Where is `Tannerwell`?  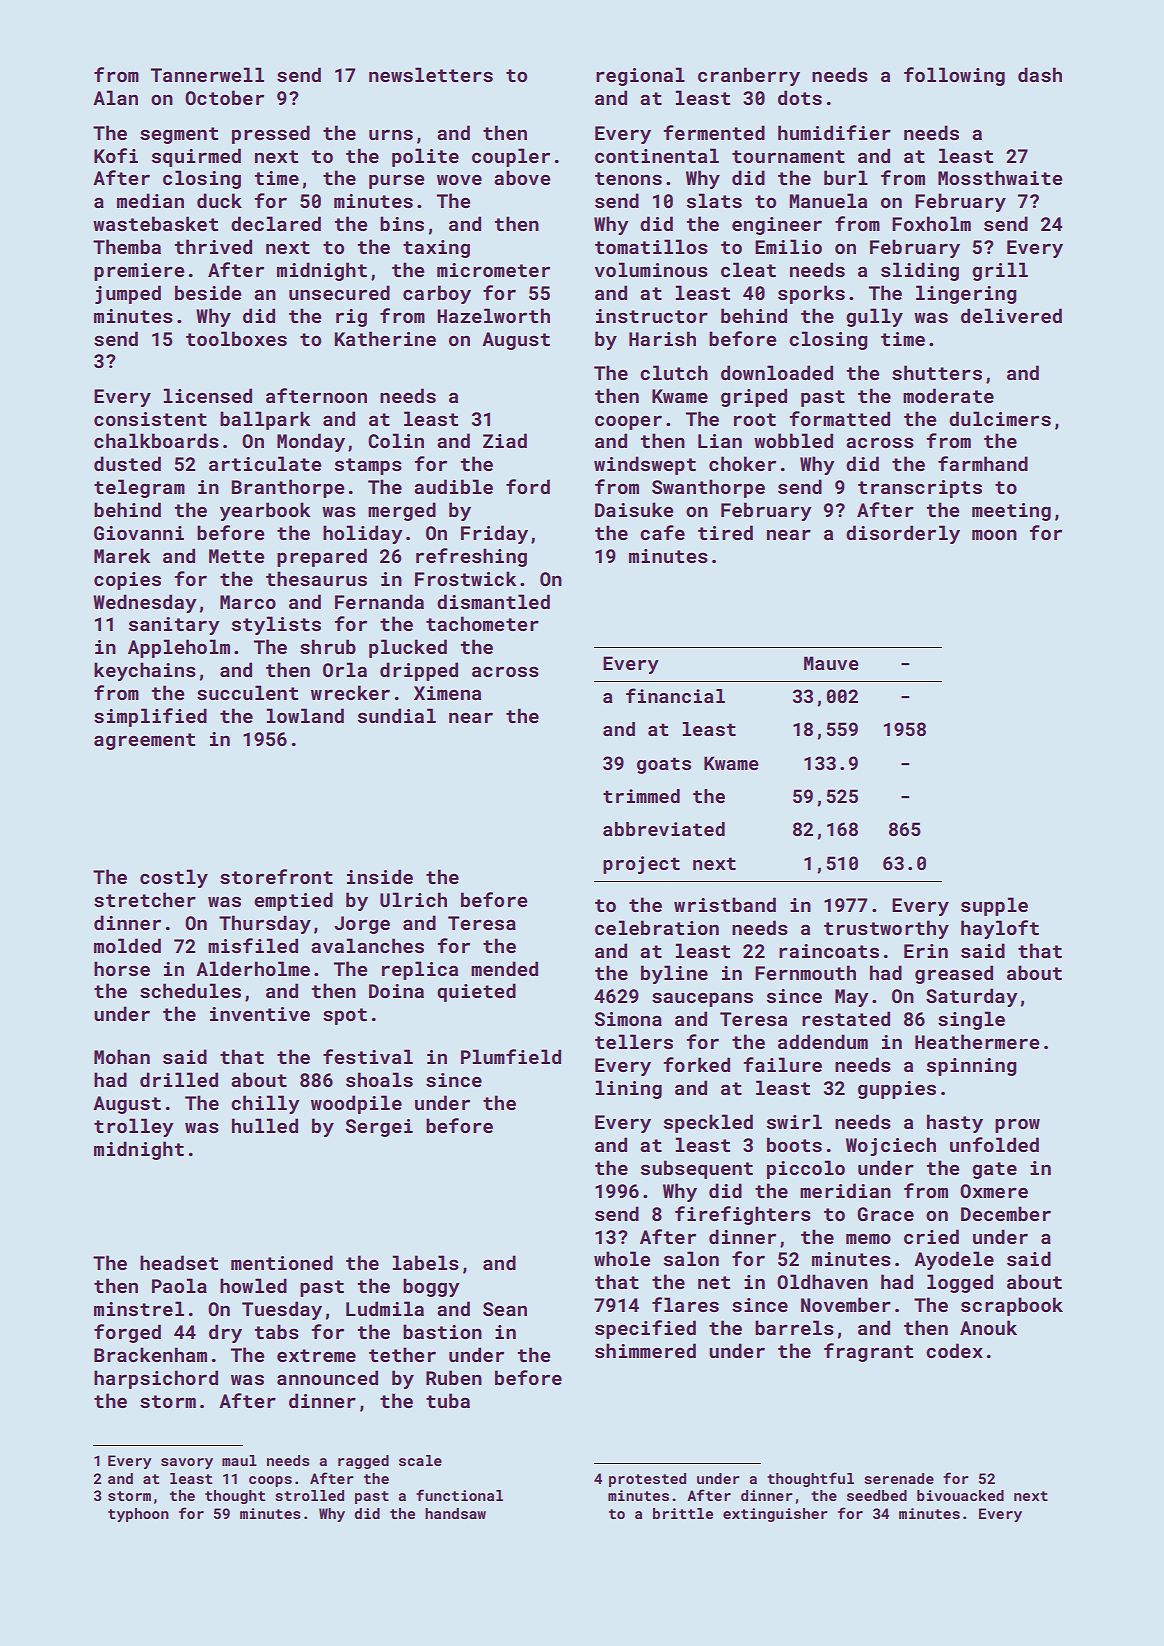 Tannerwell is located at coordinates (207, 74).
